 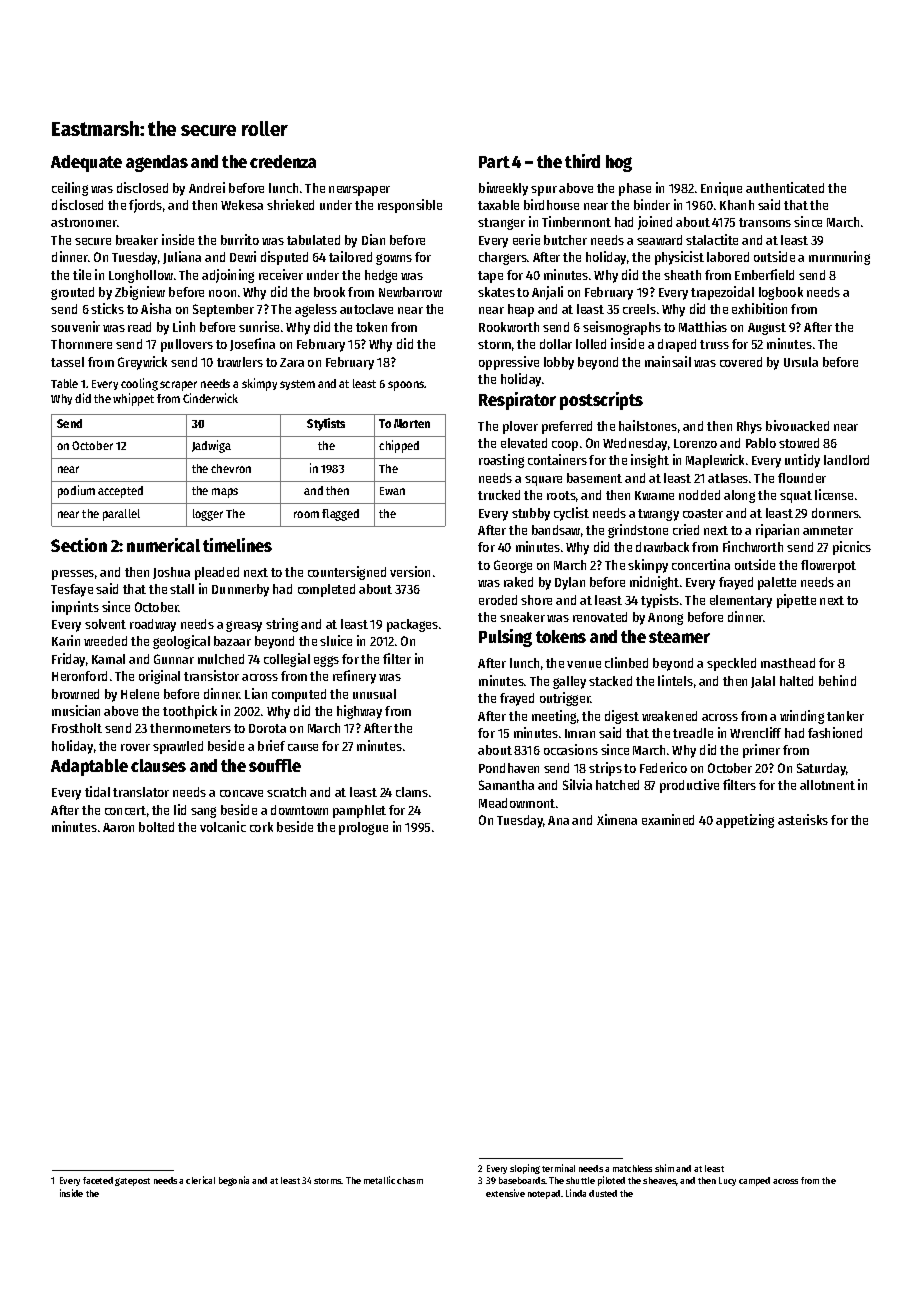 I want to click on geological, so click(x=181, y=642).
